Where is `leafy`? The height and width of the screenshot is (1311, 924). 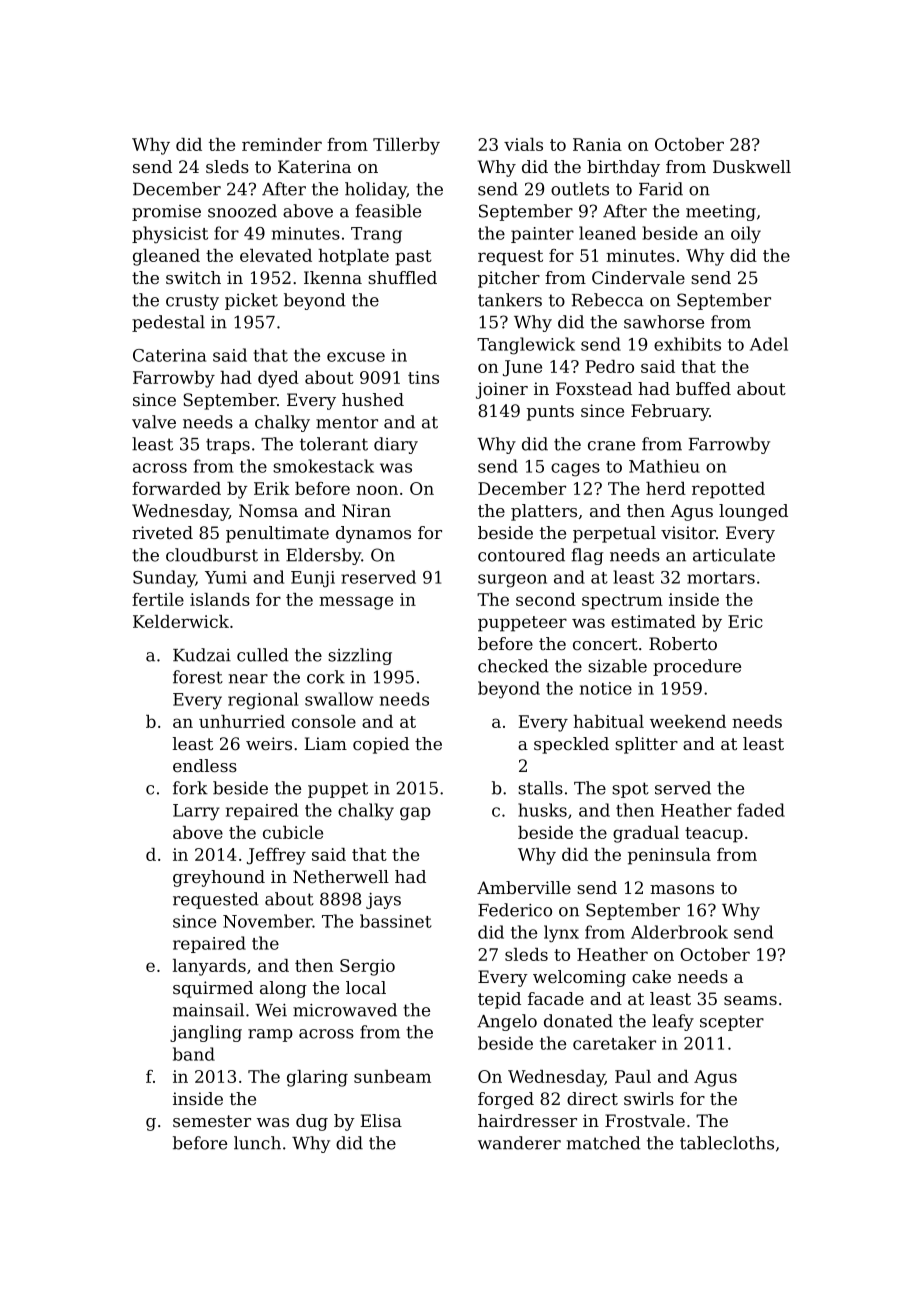
leafy is located at coordinates (673, 1022).
